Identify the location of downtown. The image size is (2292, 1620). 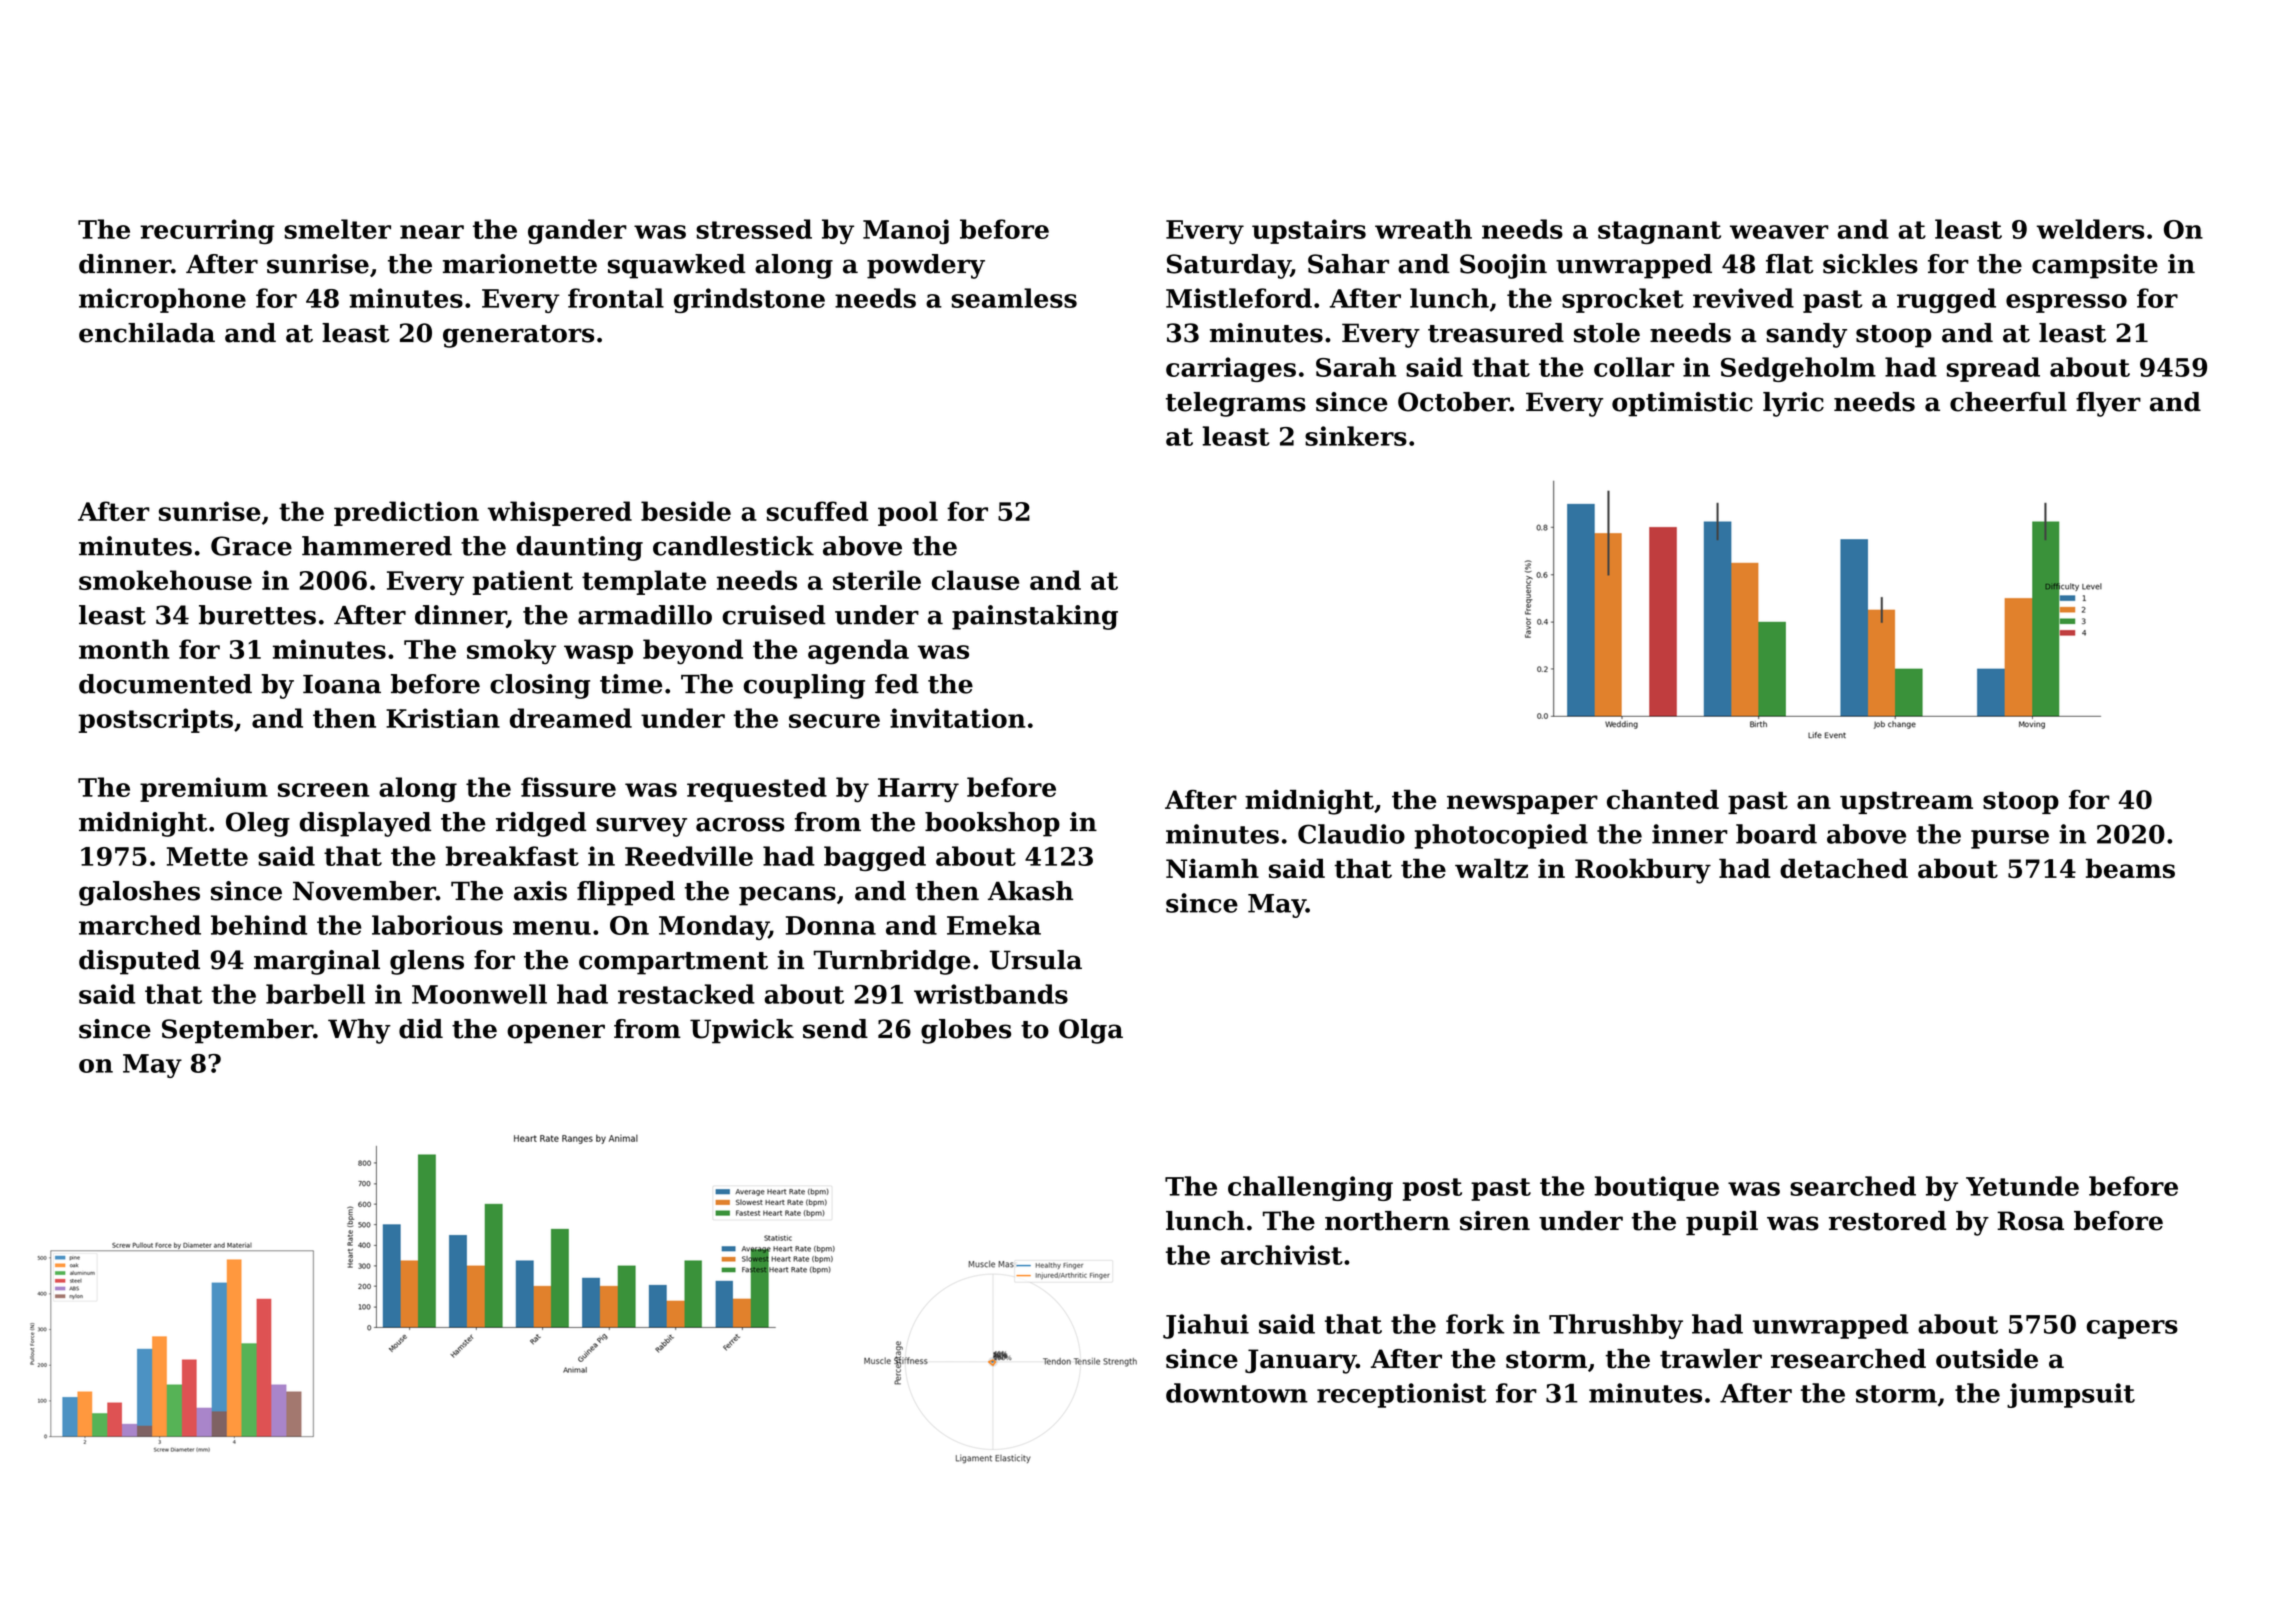
(1237, 1393).
